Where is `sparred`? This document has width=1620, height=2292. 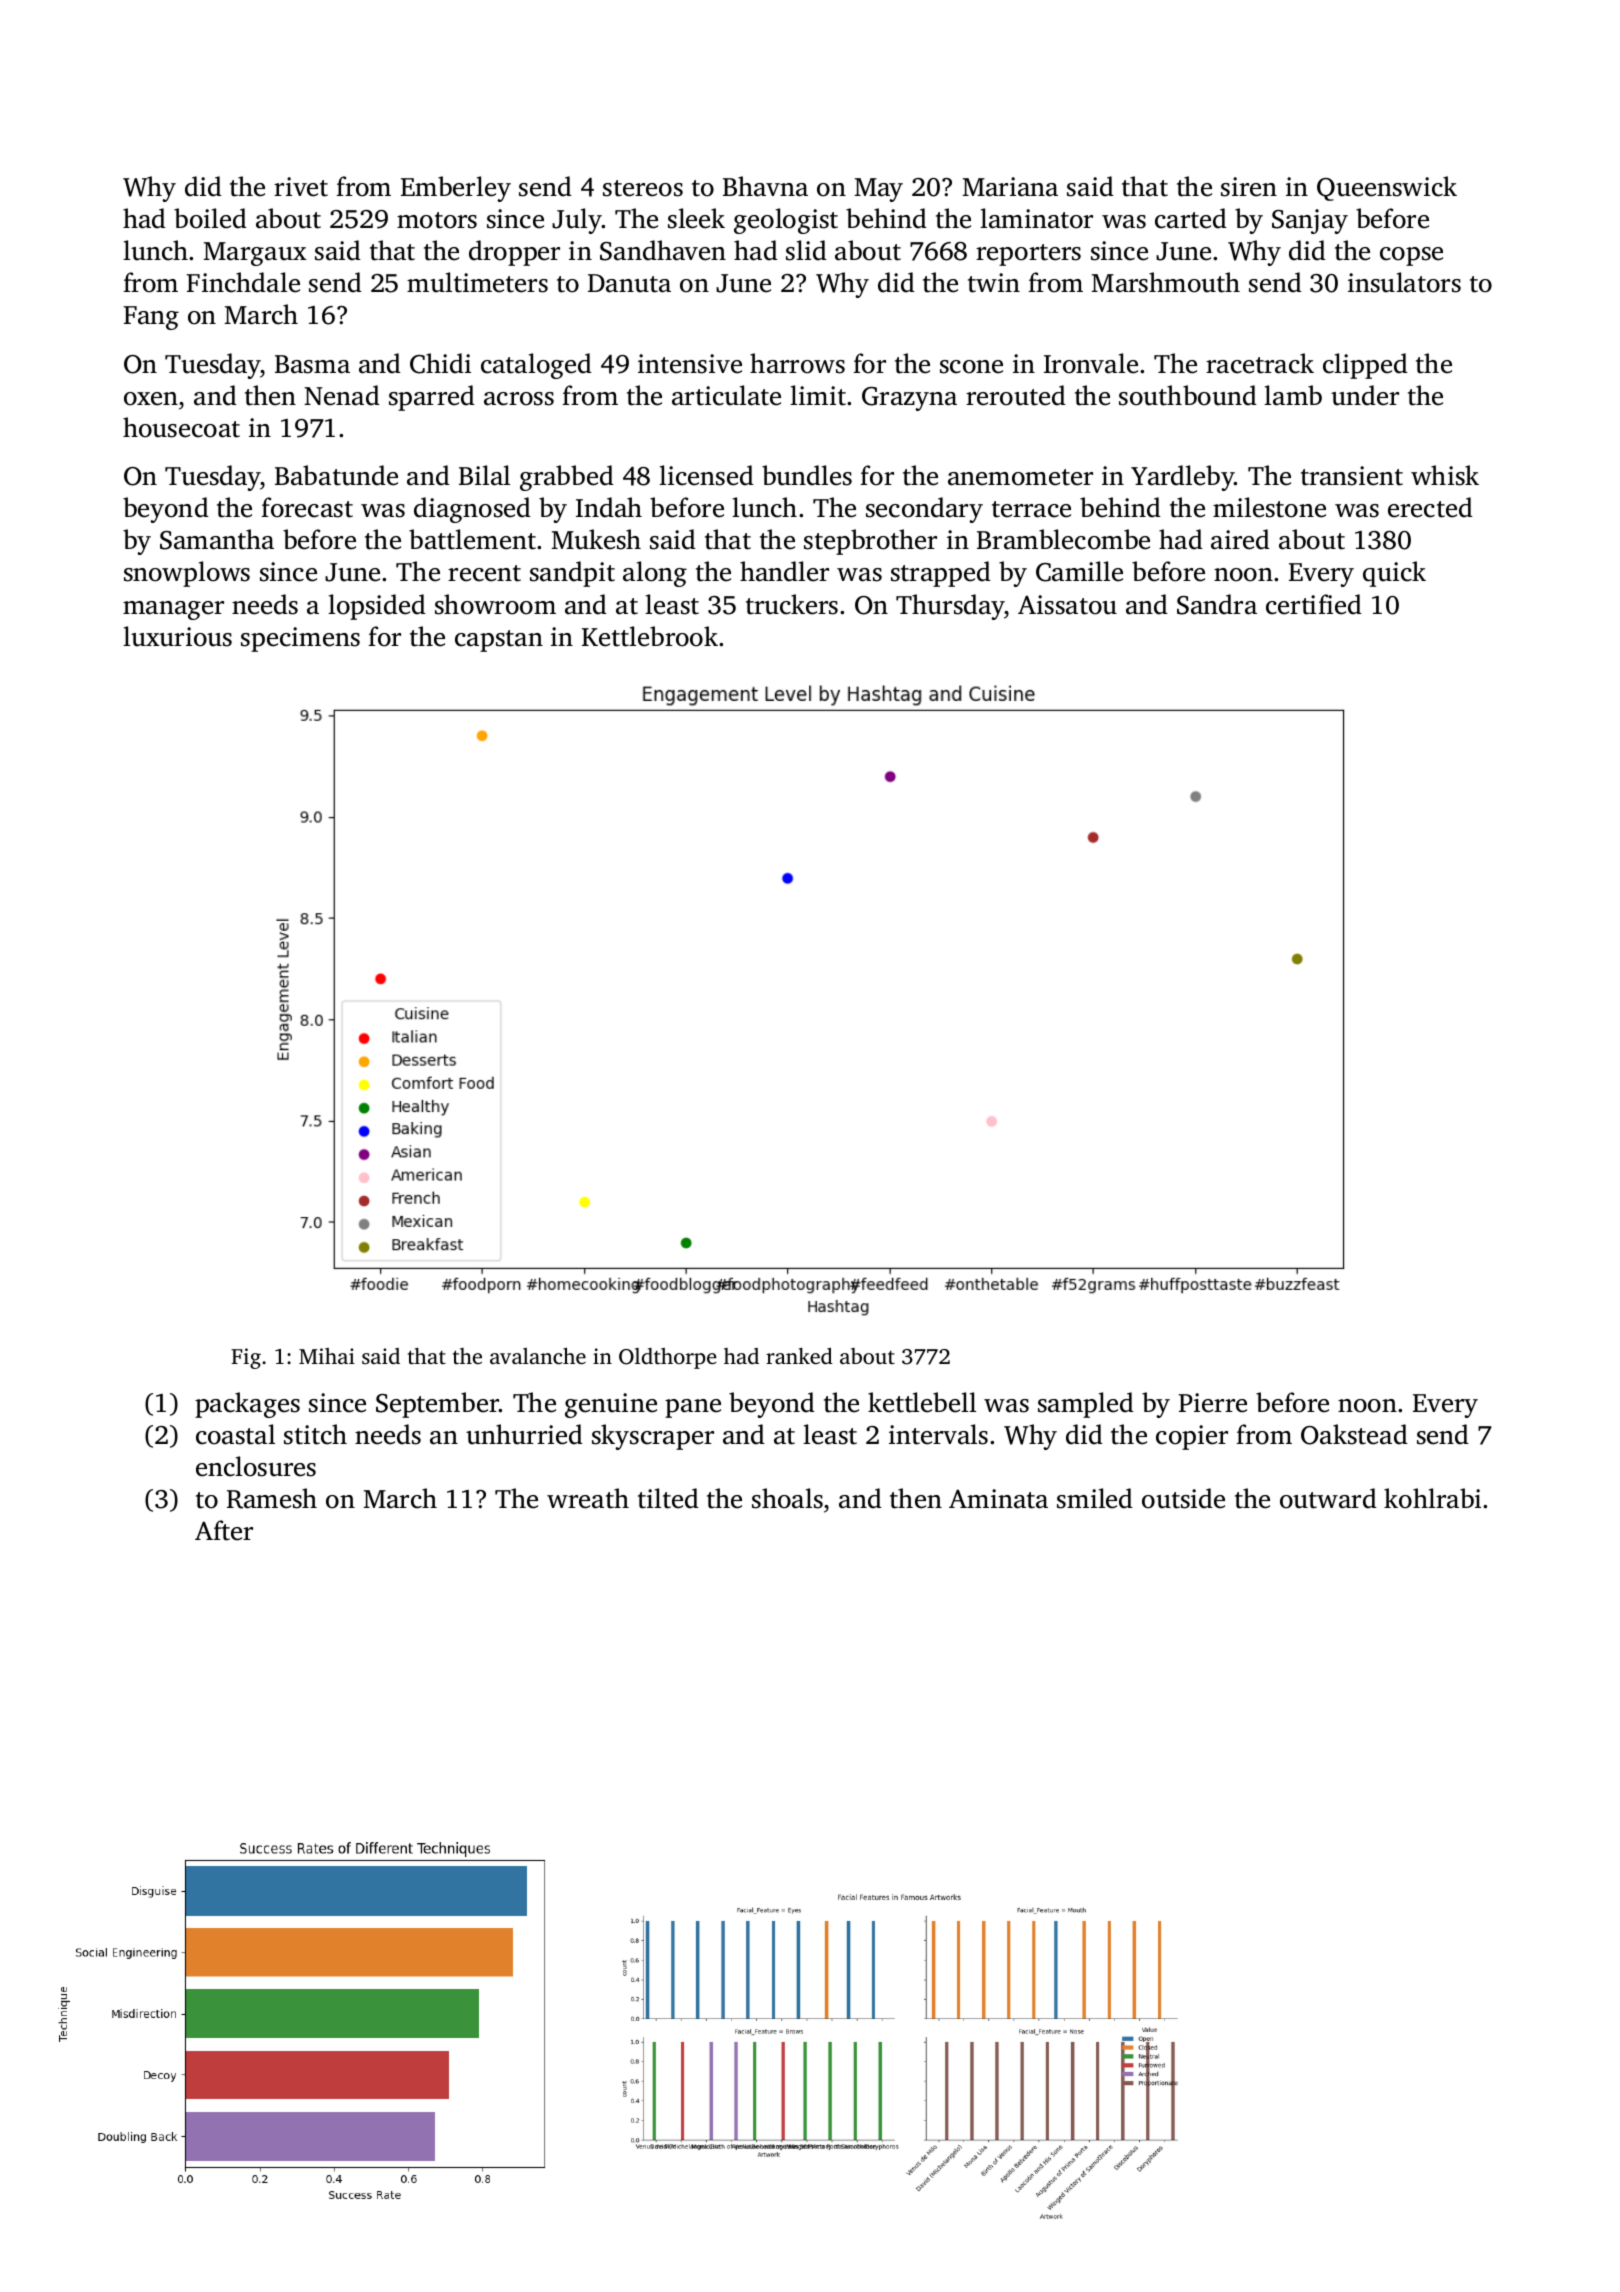
sparred is located at coordinates (432, 398).
